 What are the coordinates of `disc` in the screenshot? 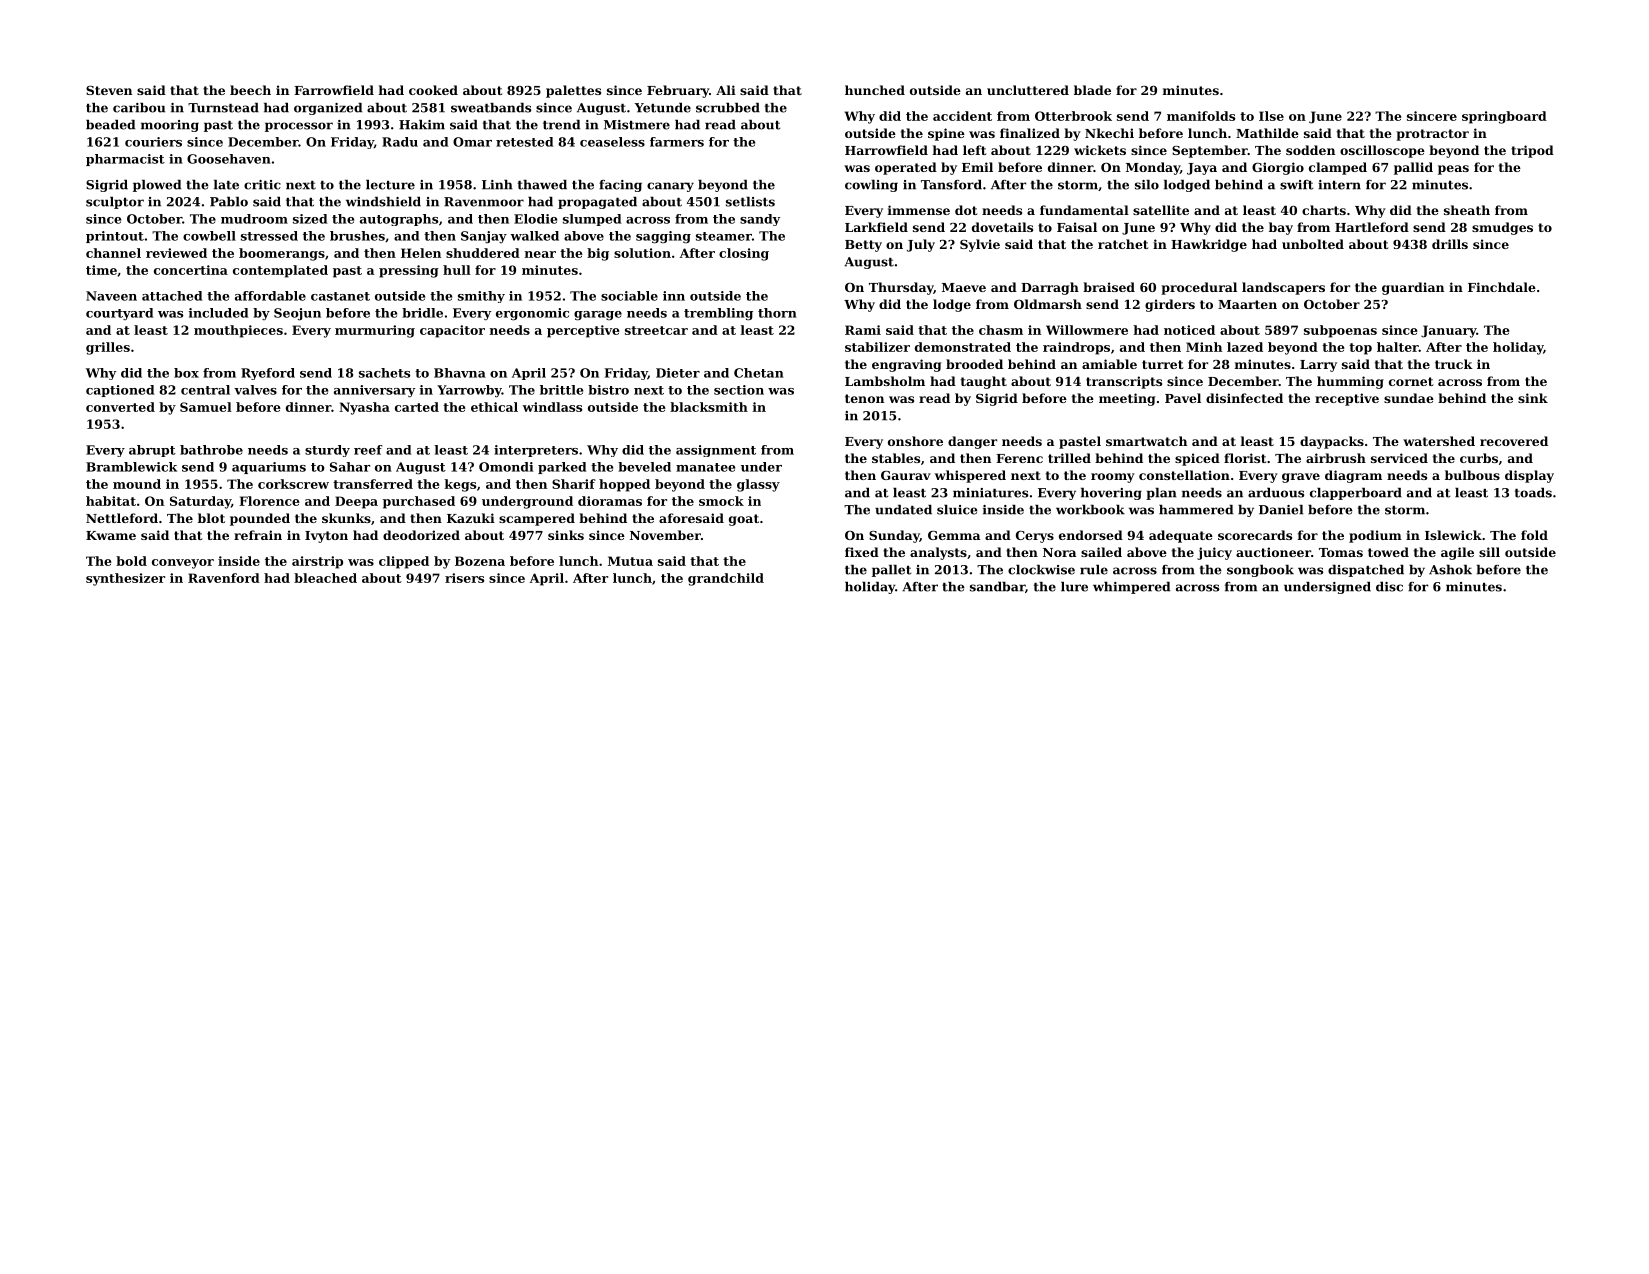 It's located at (1389, 587).
